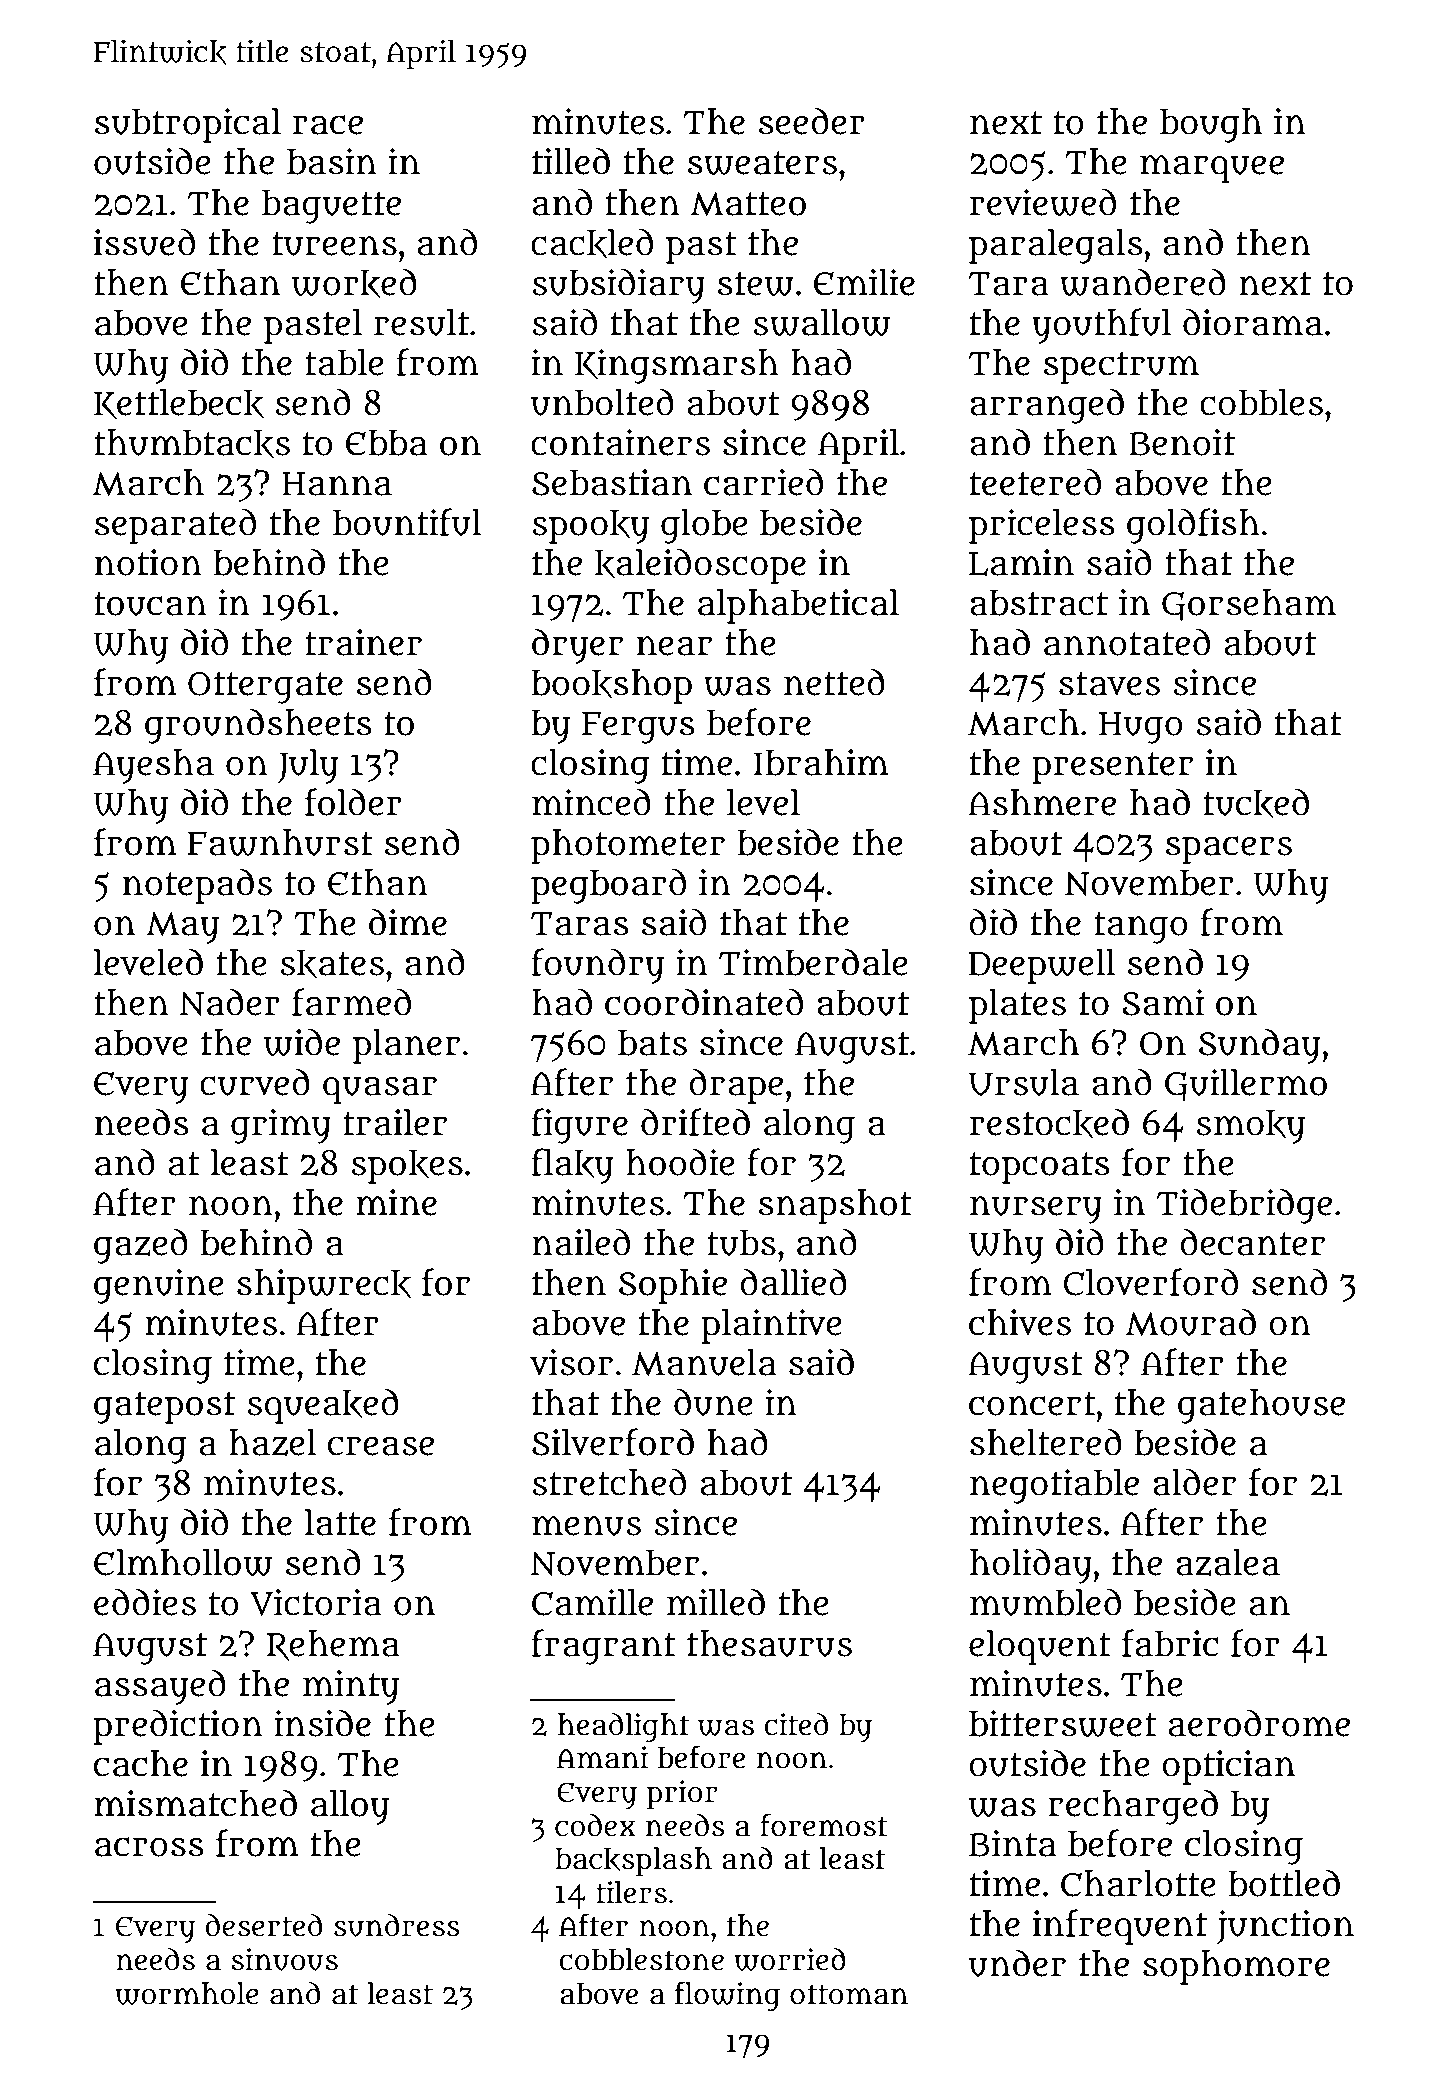 The height and width of the image is (2100, 1450). I want to click on diorama, so click(1253, 322).
